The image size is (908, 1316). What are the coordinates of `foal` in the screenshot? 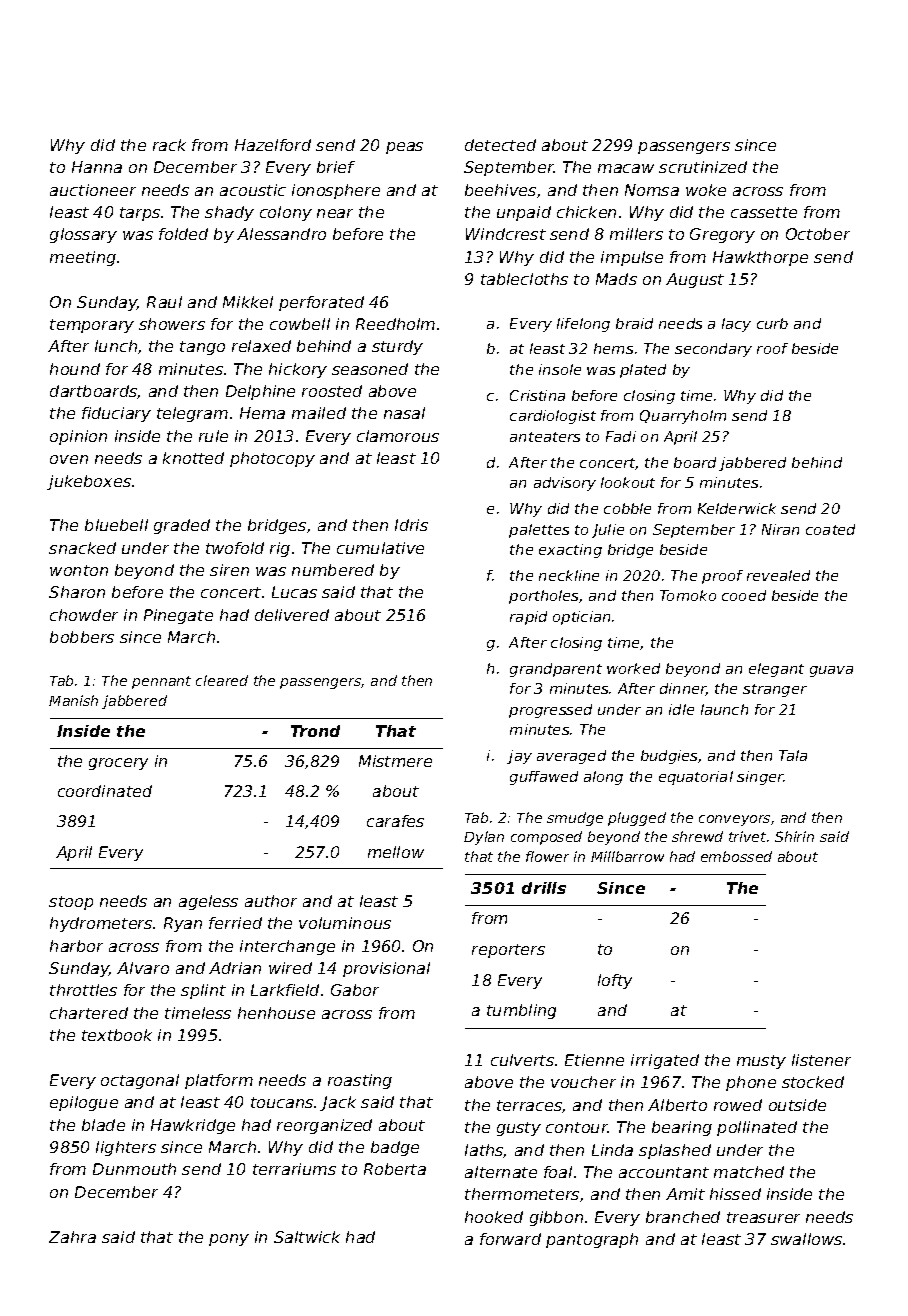 It's located at (558, 1172).
